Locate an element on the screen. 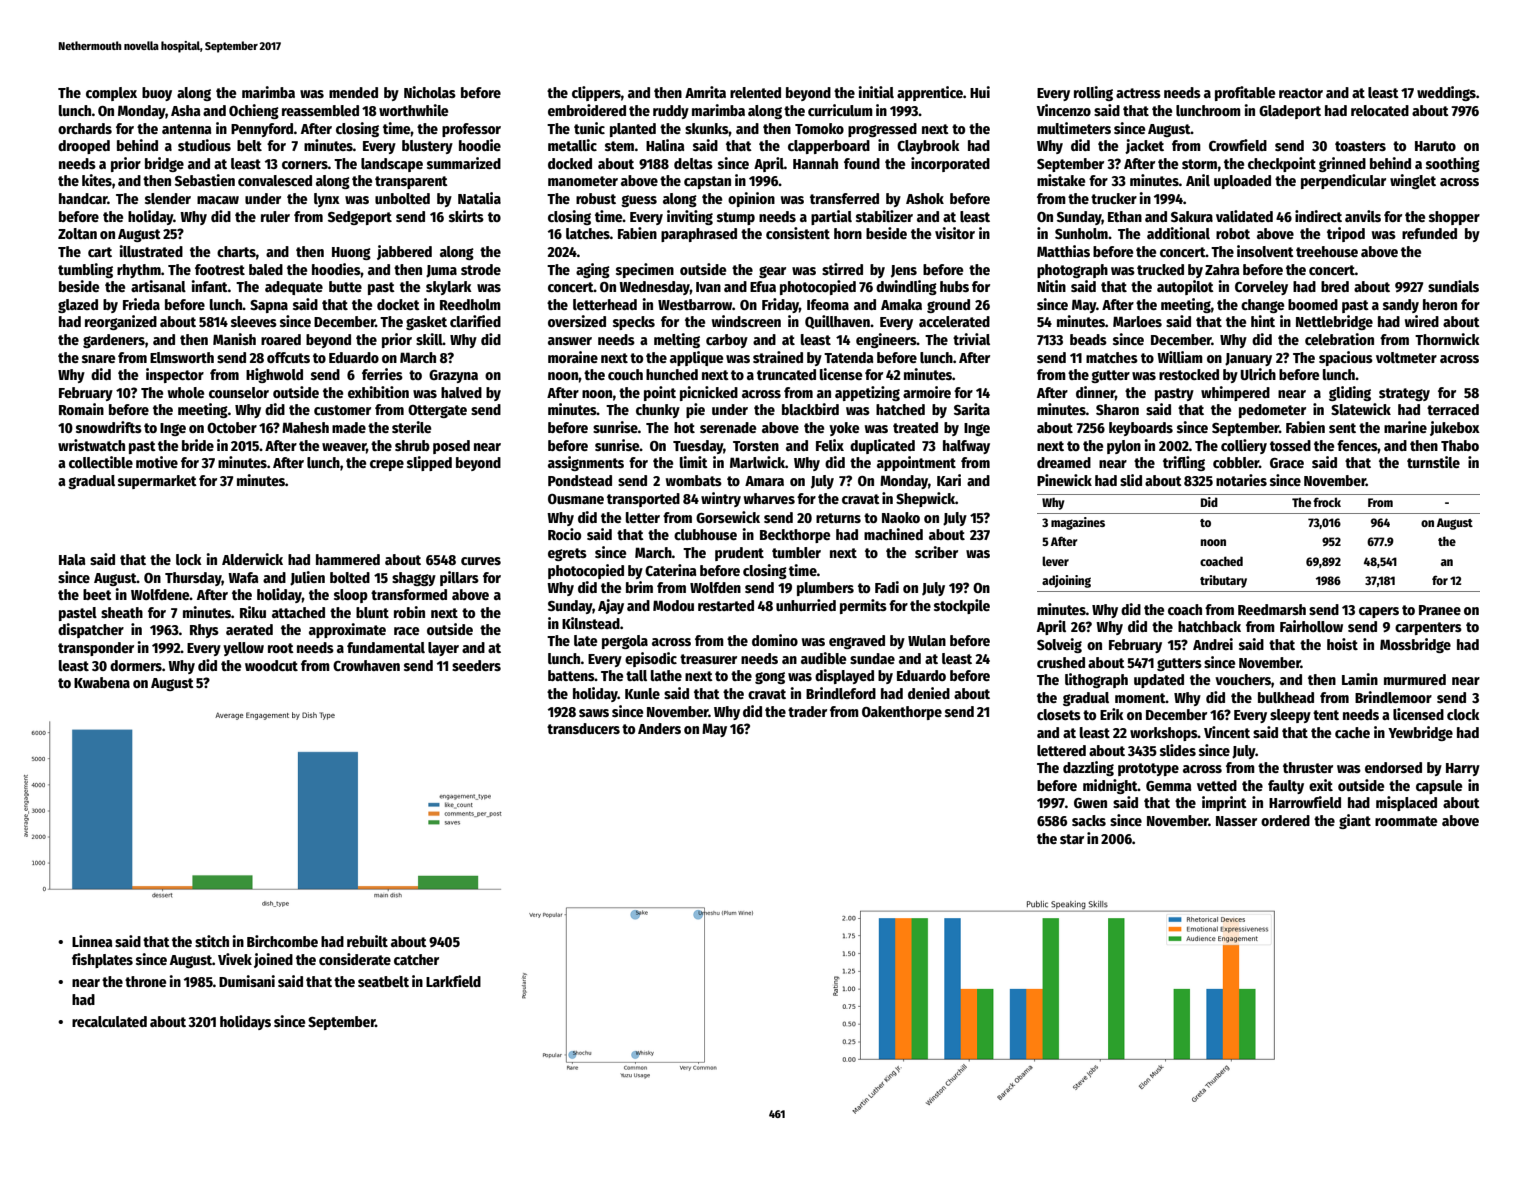 This screenshot has height=1188, width=1538. offcuts is located at coordinates (288, 357).
